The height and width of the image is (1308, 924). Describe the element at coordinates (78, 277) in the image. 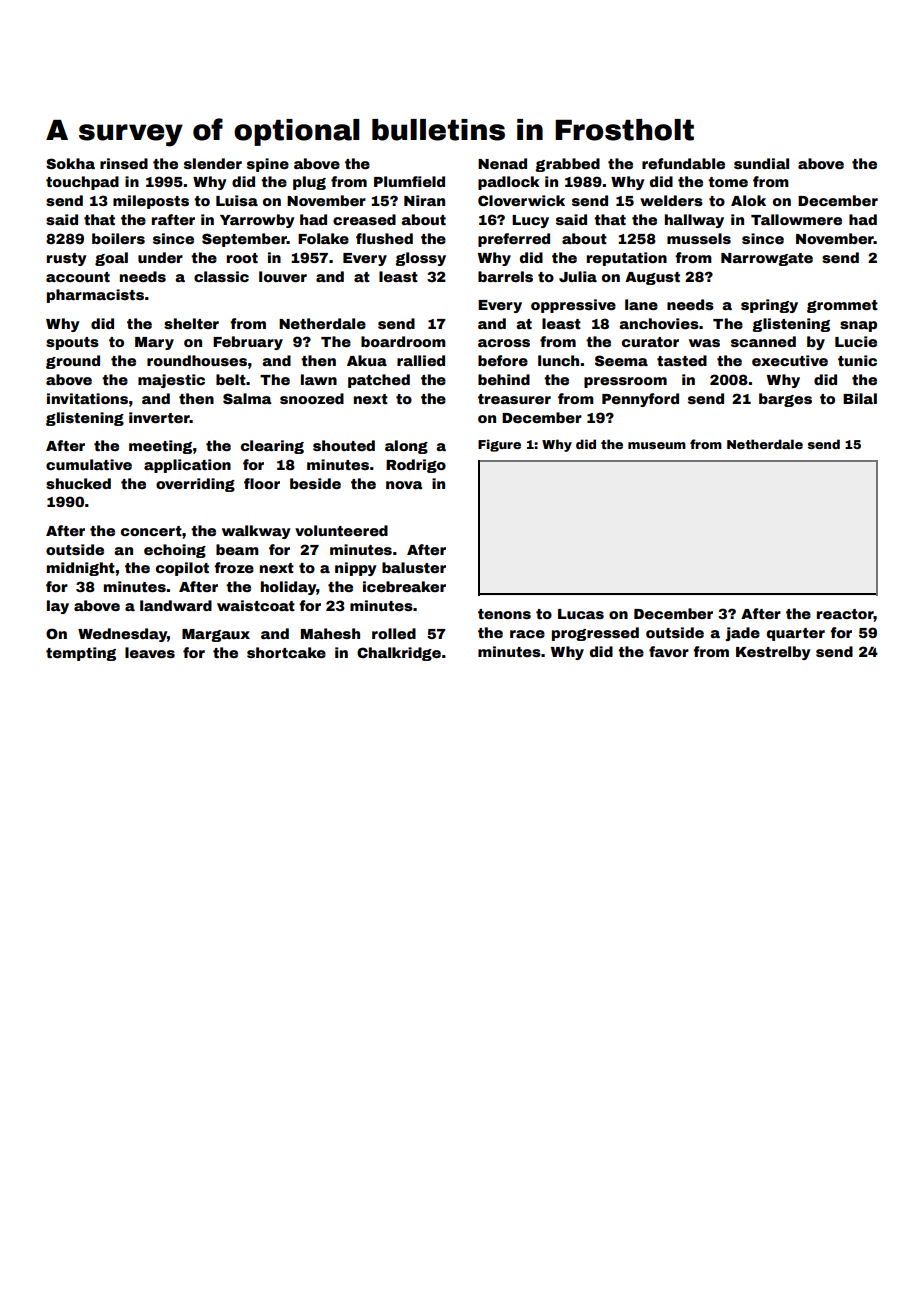

I see `account` at that location.
